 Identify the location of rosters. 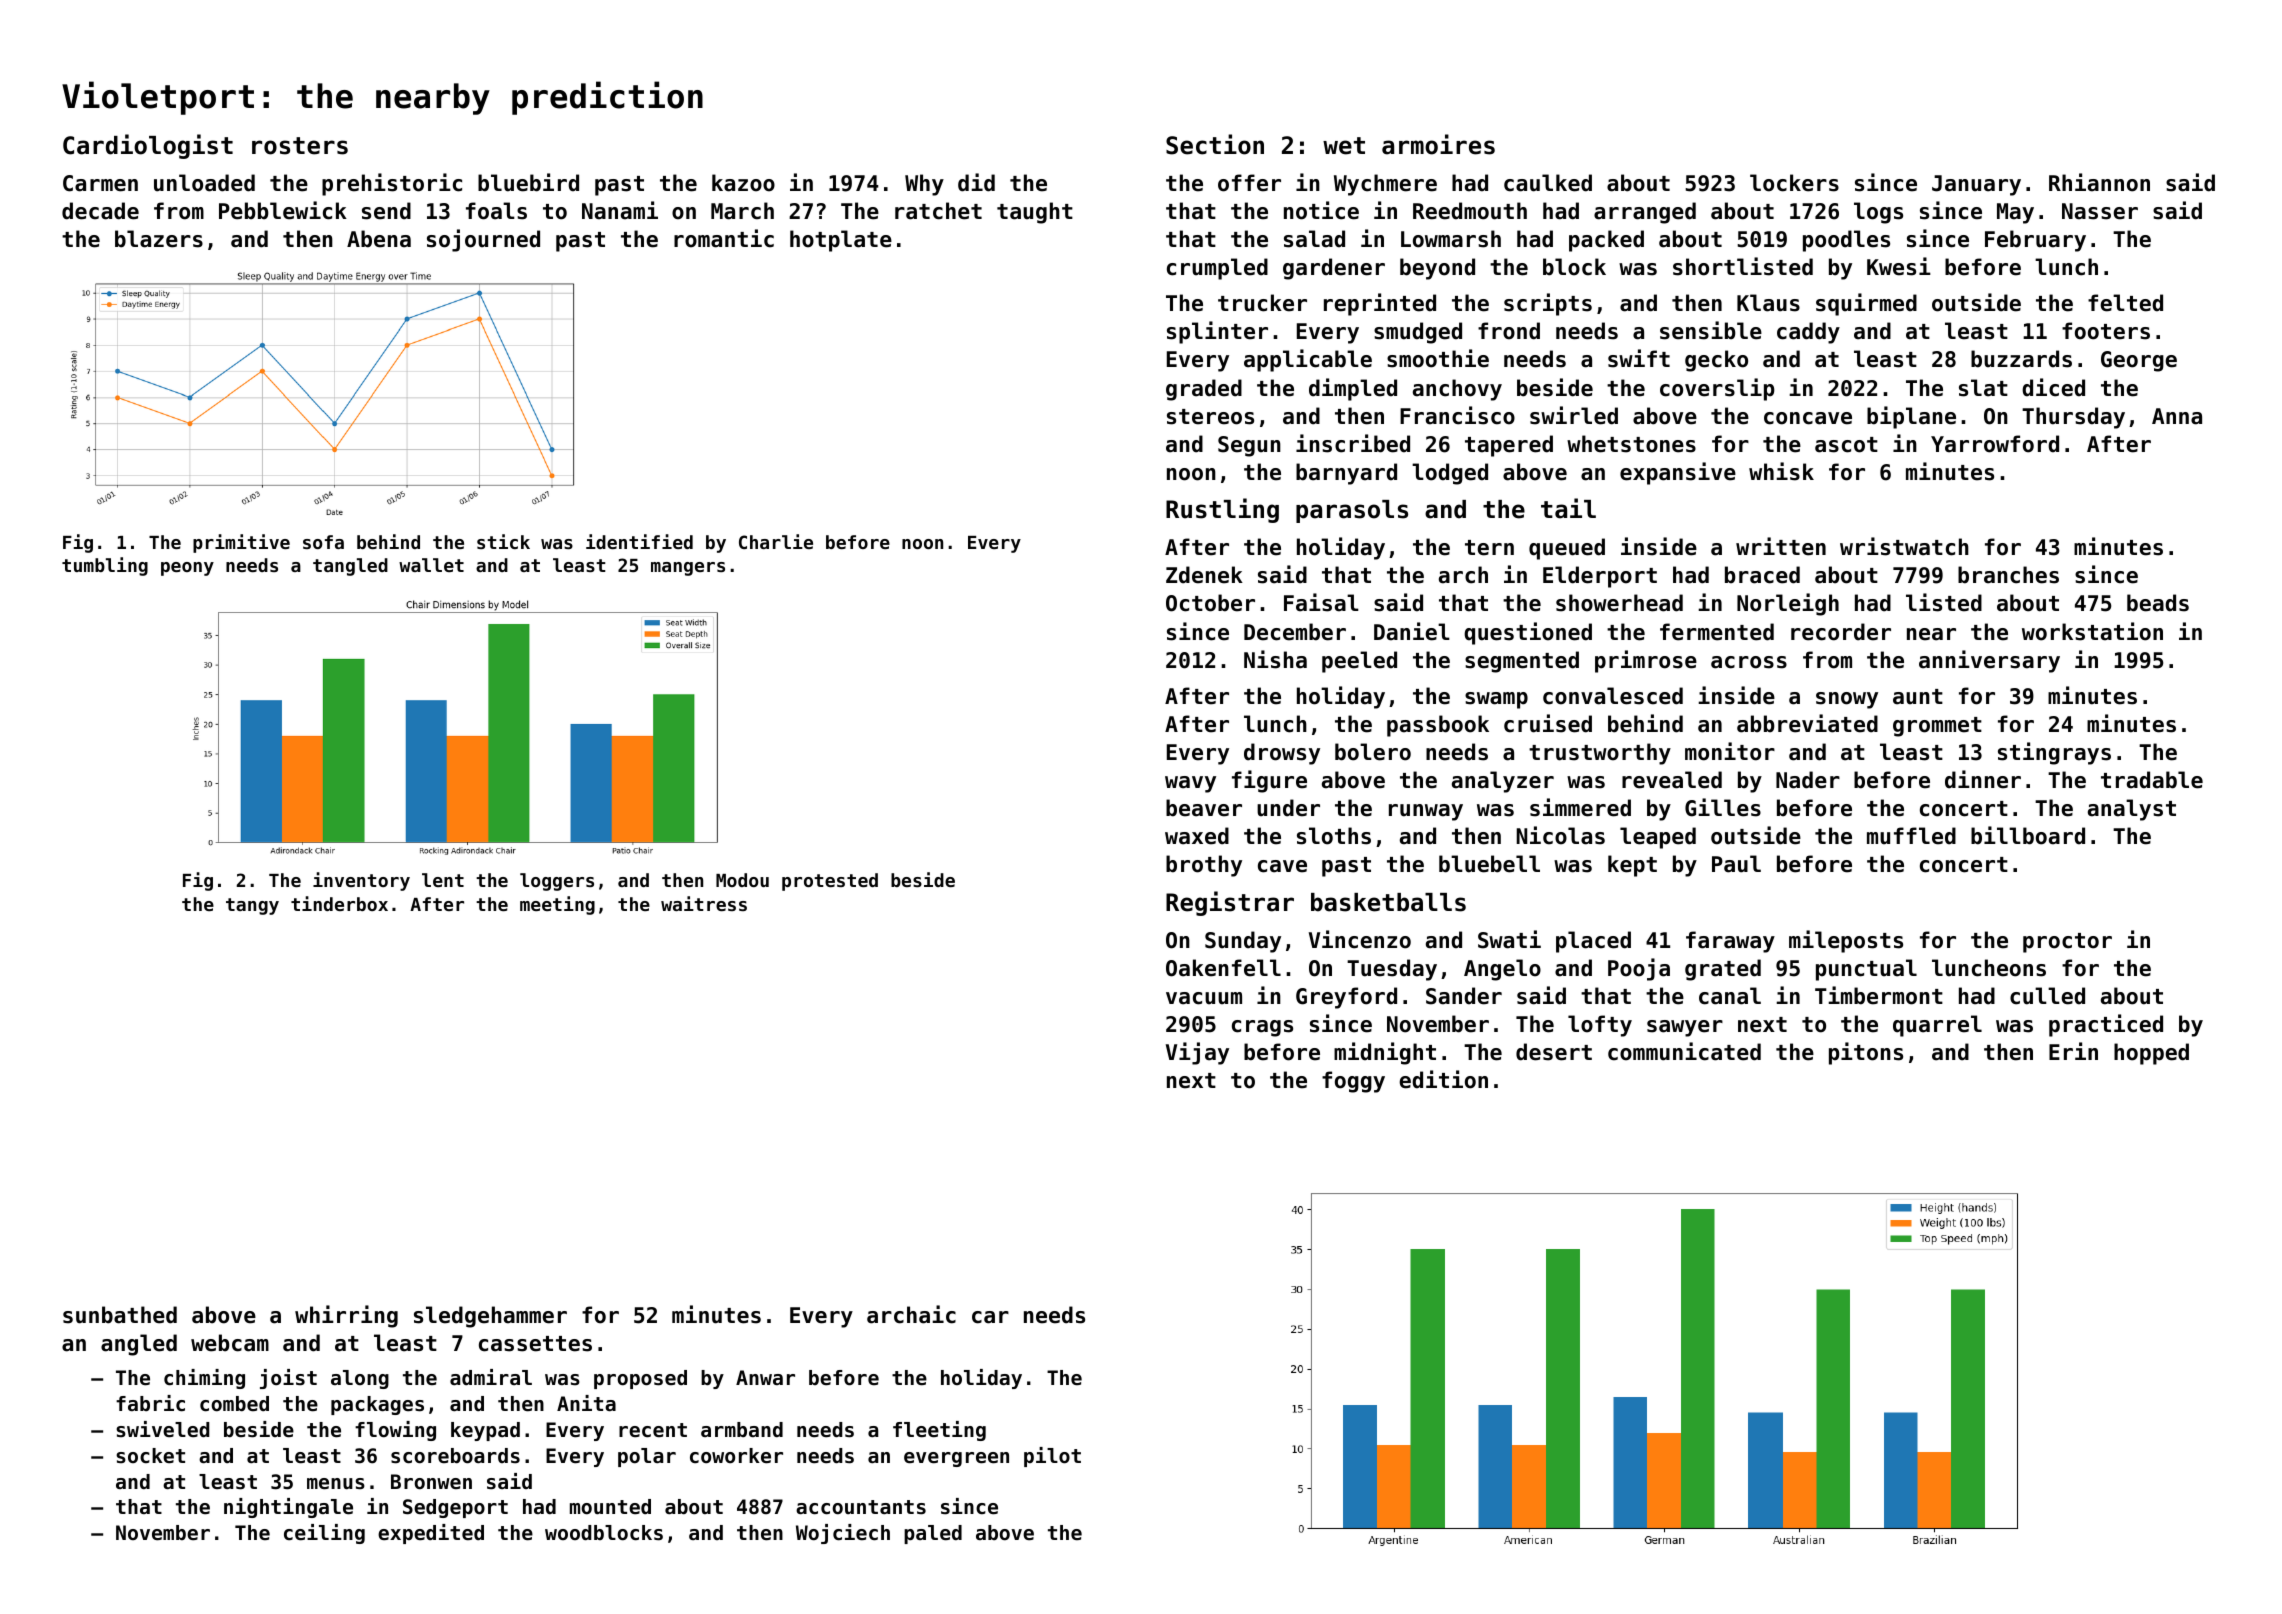
(300, 146).
